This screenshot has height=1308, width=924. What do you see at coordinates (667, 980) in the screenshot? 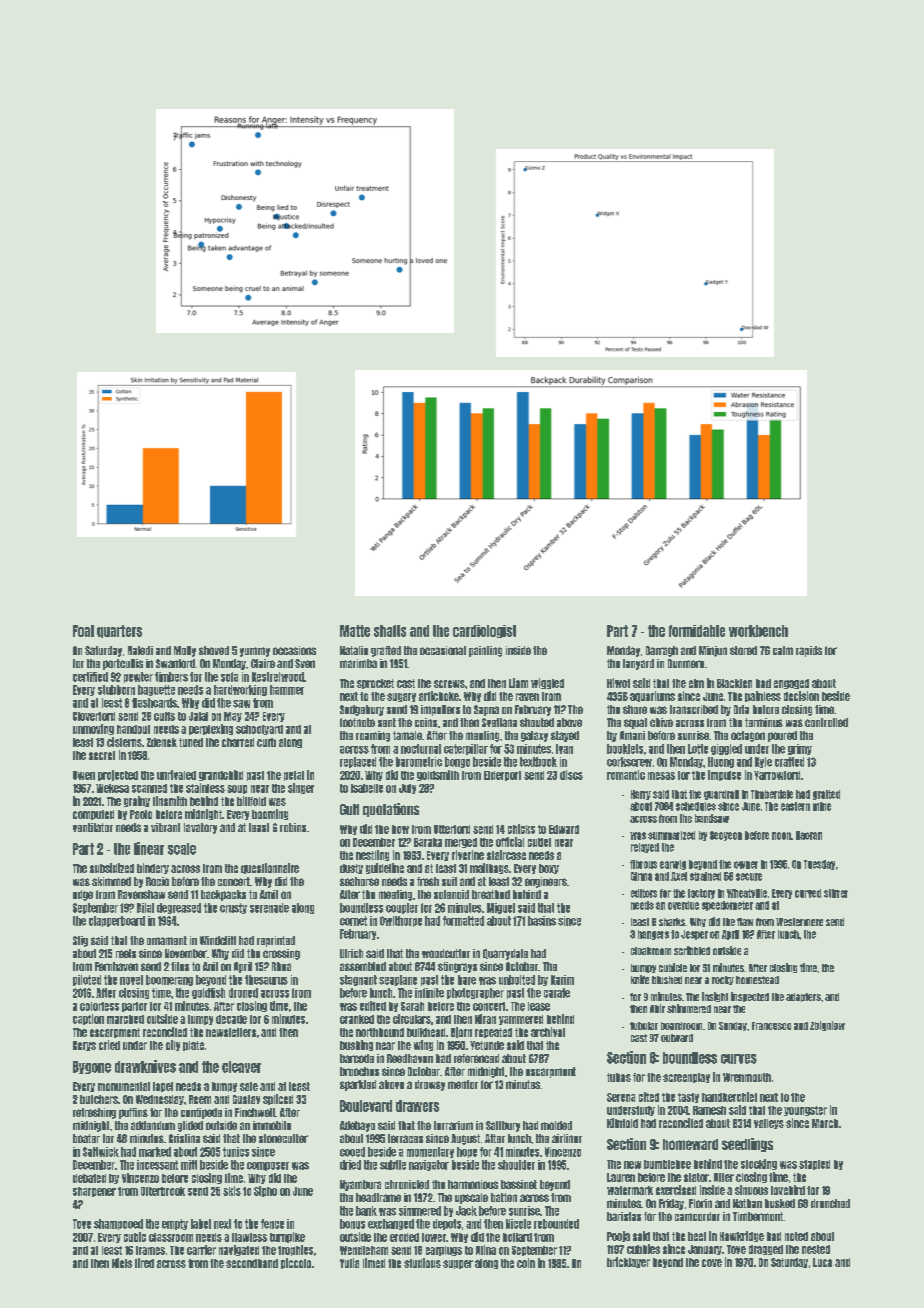
I see `blushed` at bounding box center [667, 980].
